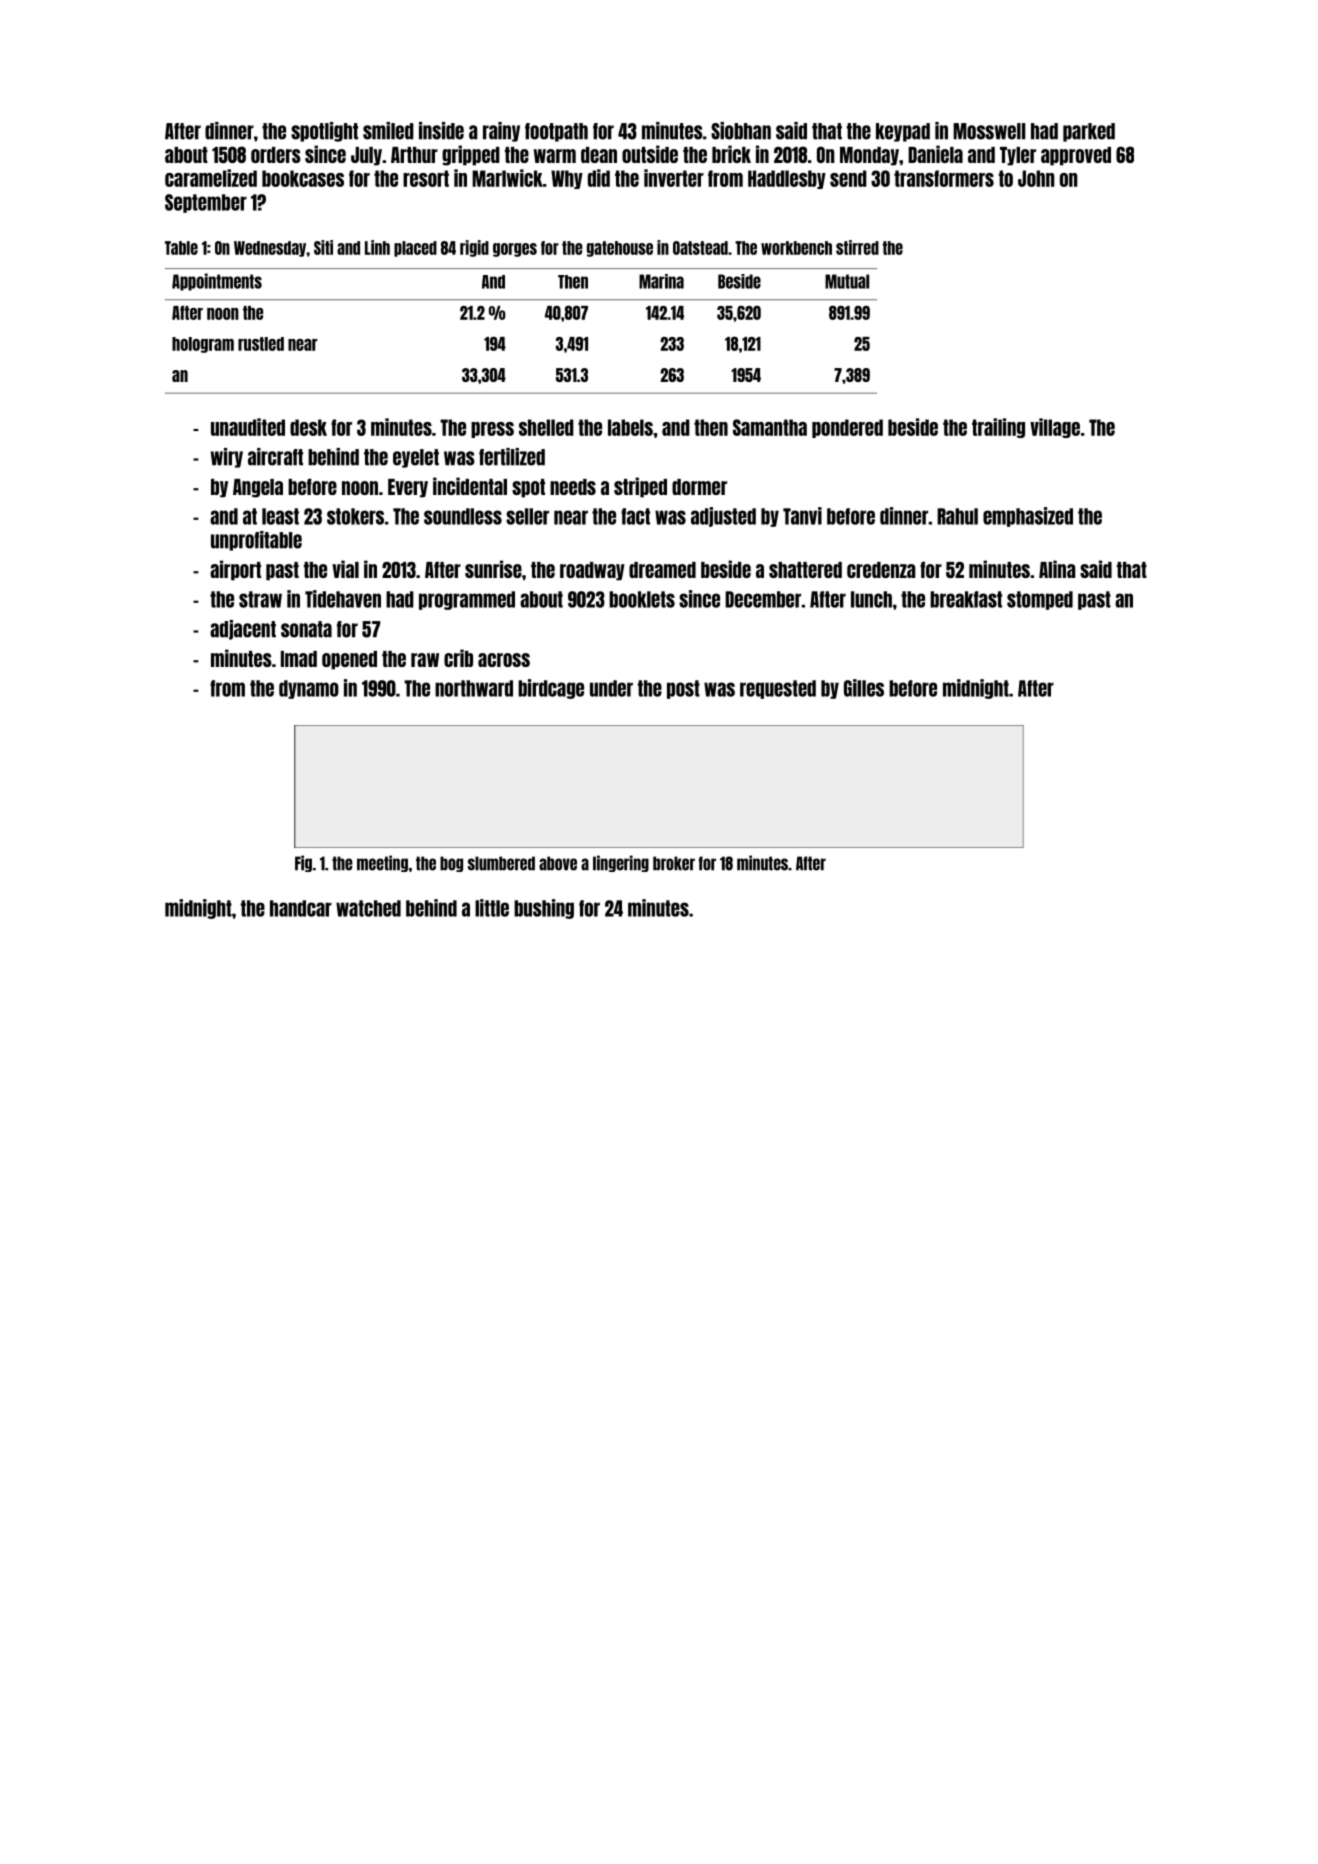 The image size is (1318, 1864). Describe the element at coordinates (501, 132) in the screenshot. I see `rainy` at that location.
